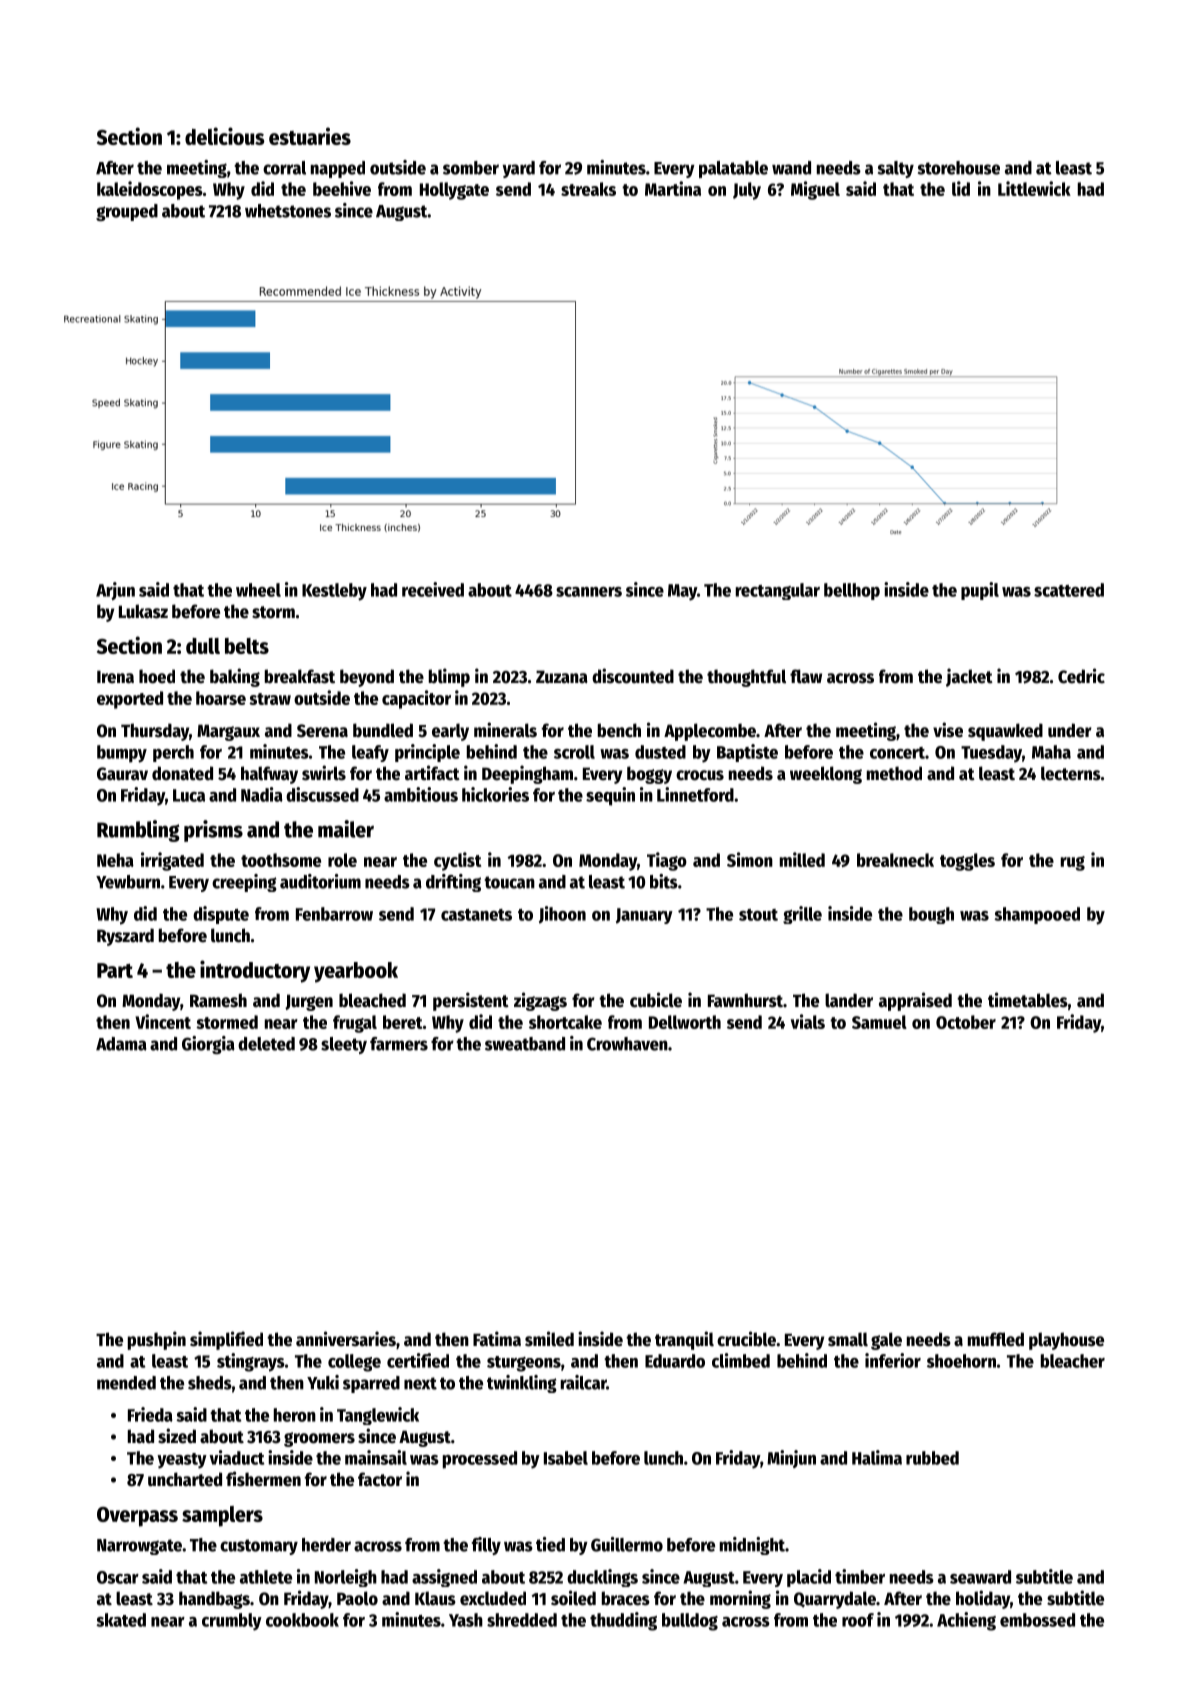 The width and height of the screenshot is (1201, 1698). I want to click on thudding, so click(623, 1621).
